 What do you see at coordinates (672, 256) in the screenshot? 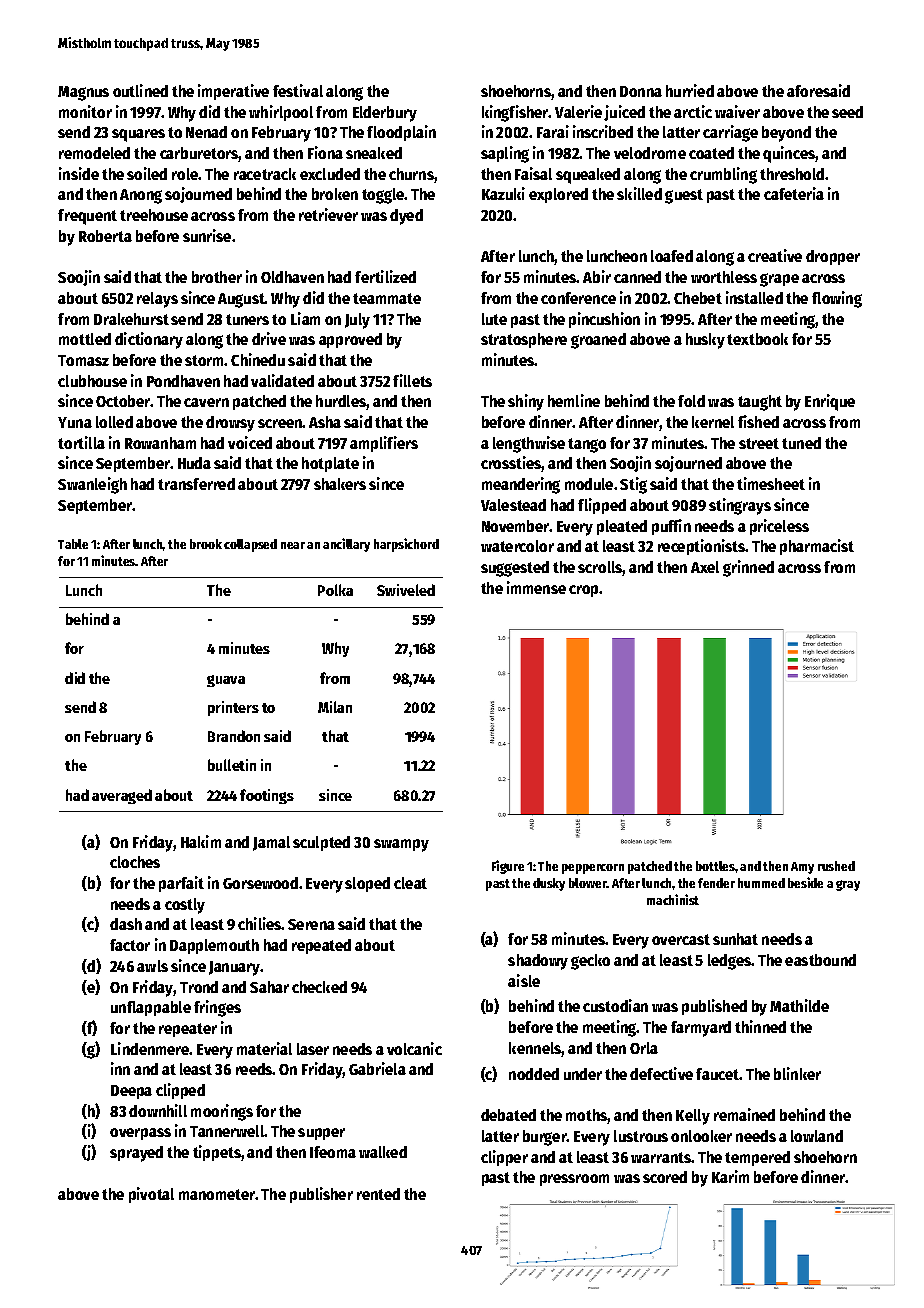
I see `loafed` at bounding box center [672, 256].
